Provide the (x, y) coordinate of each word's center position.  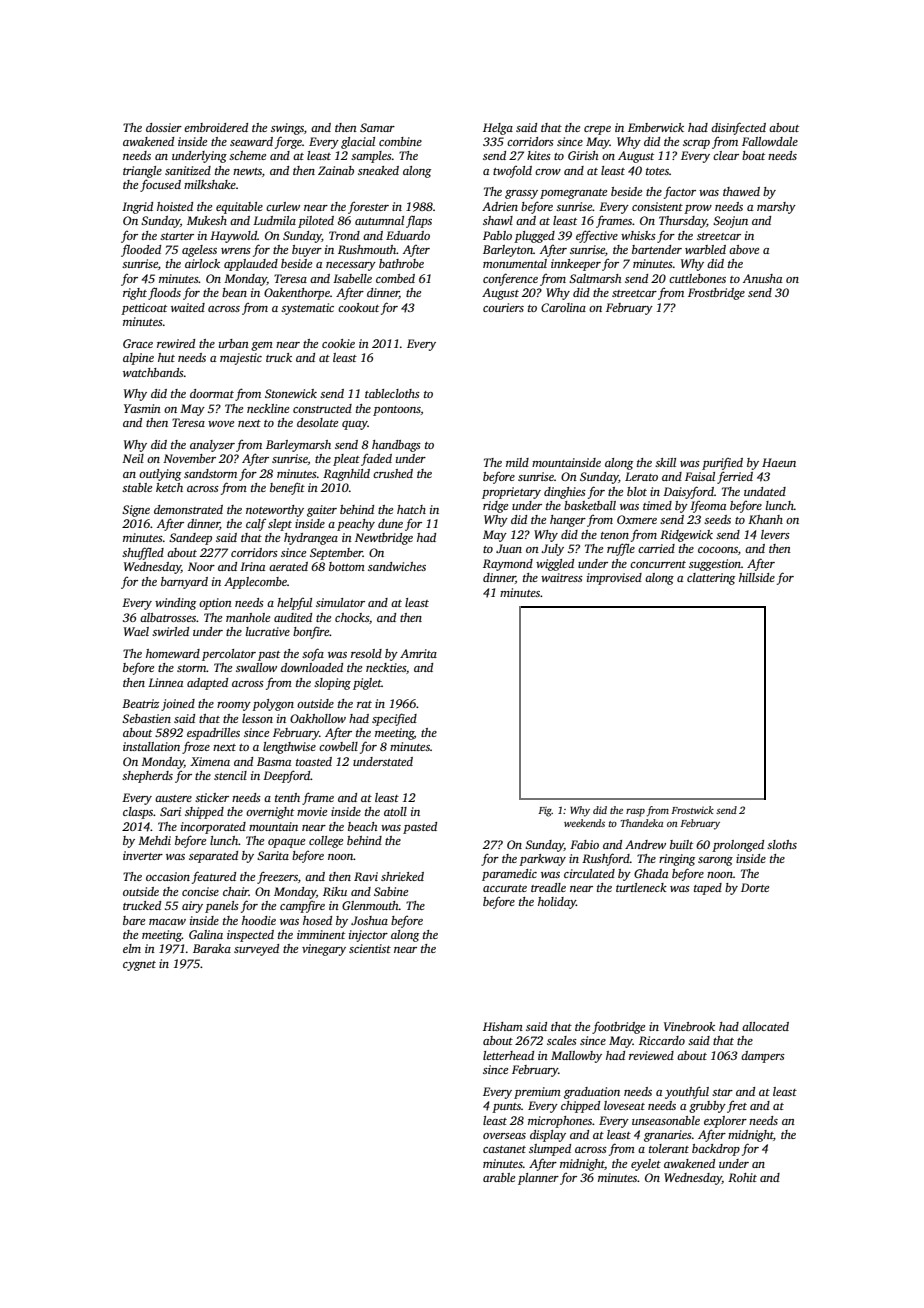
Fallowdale (770, 141)
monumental (515, 263)
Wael (136, 631)
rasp (635, 813)
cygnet (139, 966)
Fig (545, 812)
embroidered (216, 127)
